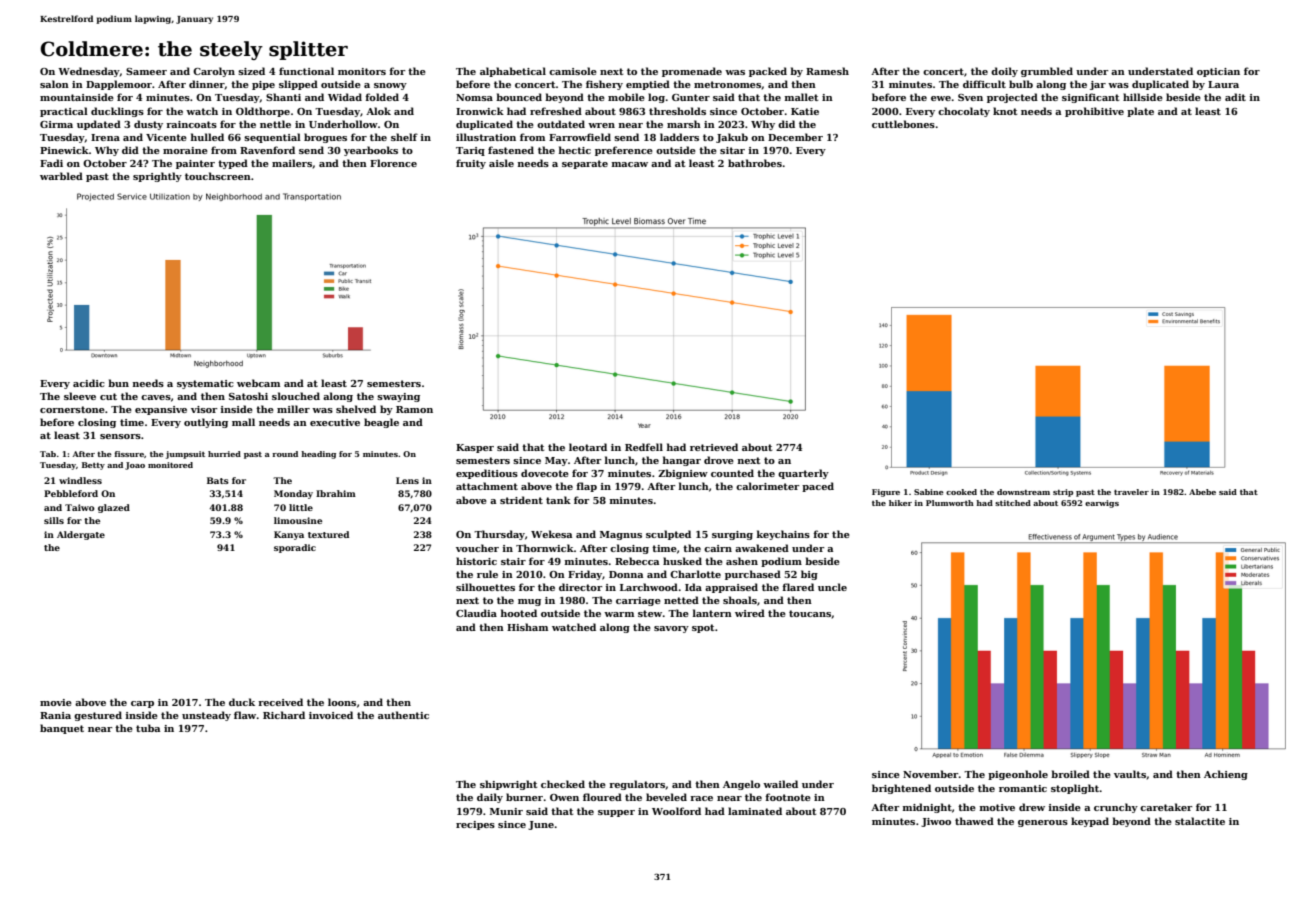 Image resolution: width=1308 pixels, height=924 pixels. What do you see at coordinates (1140, 112) in the screenshot?
I see `plate` at bounding box center [1140, 112].
